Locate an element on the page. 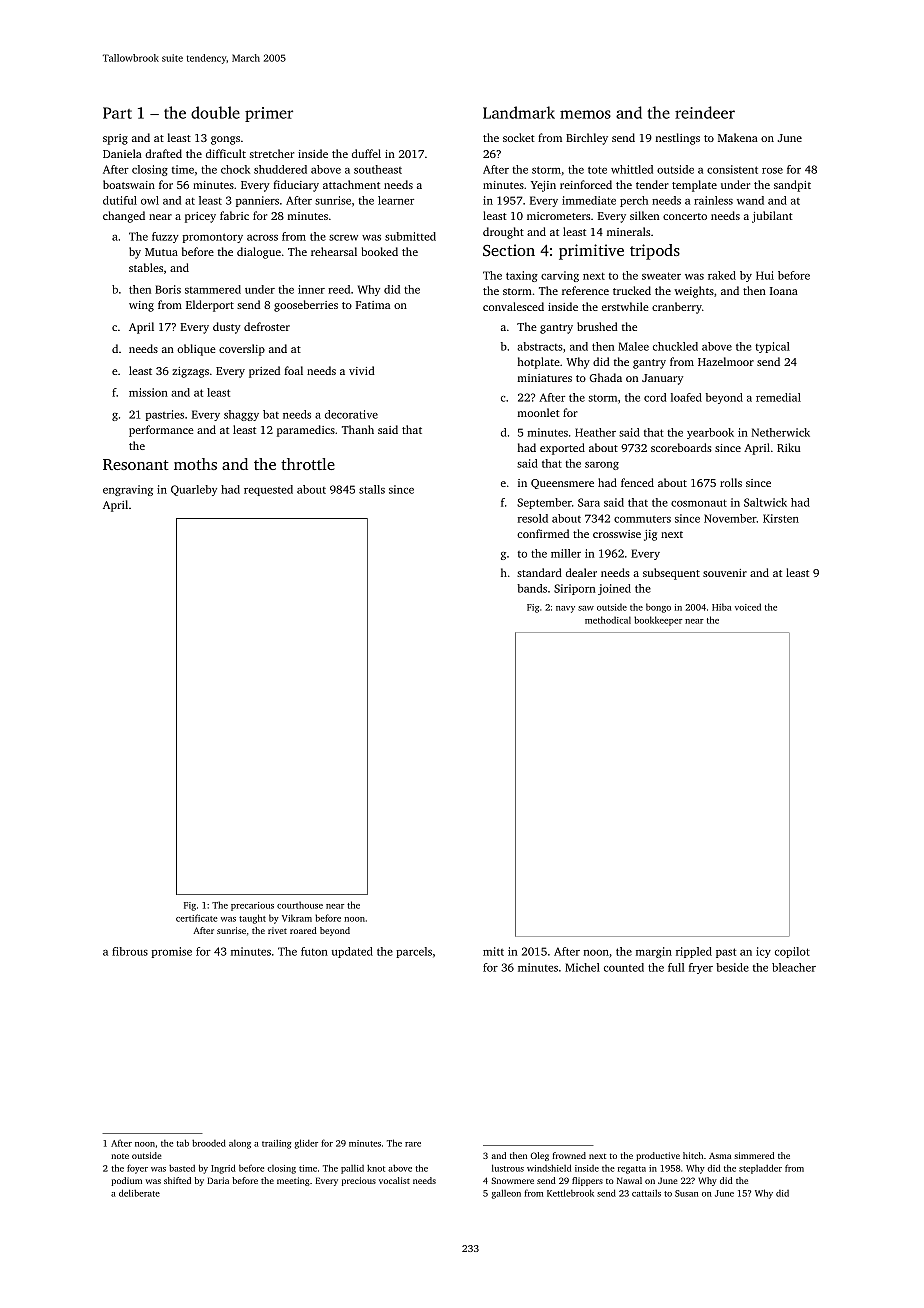 Image resolution: width=924 pixels, height=1308 pixels. weights is located at coordinates (694, 292).
